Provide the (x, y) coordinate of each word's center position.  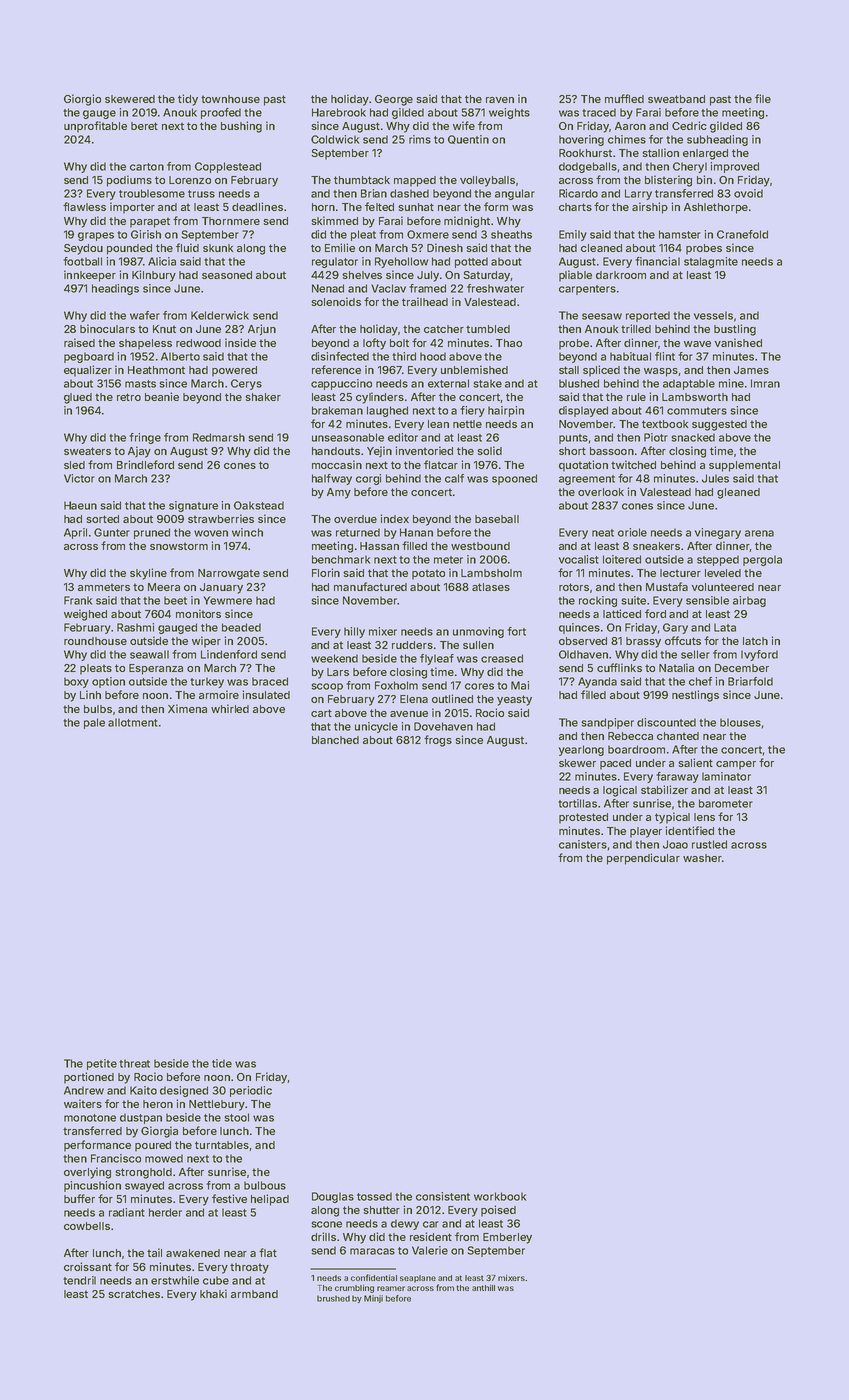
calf (454, 478)
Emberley (507, 1238)
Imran (765, 383)
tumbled (488, 329)
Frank (78, 600)
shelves (362, 275)
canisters (583, 844)
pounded (129, 249)
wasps (661, 372)
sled (74, 465)
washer (702, 858)
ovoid (748, 193)
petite (102, 1064)
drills (323, 1236)
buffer (79, 1198)
